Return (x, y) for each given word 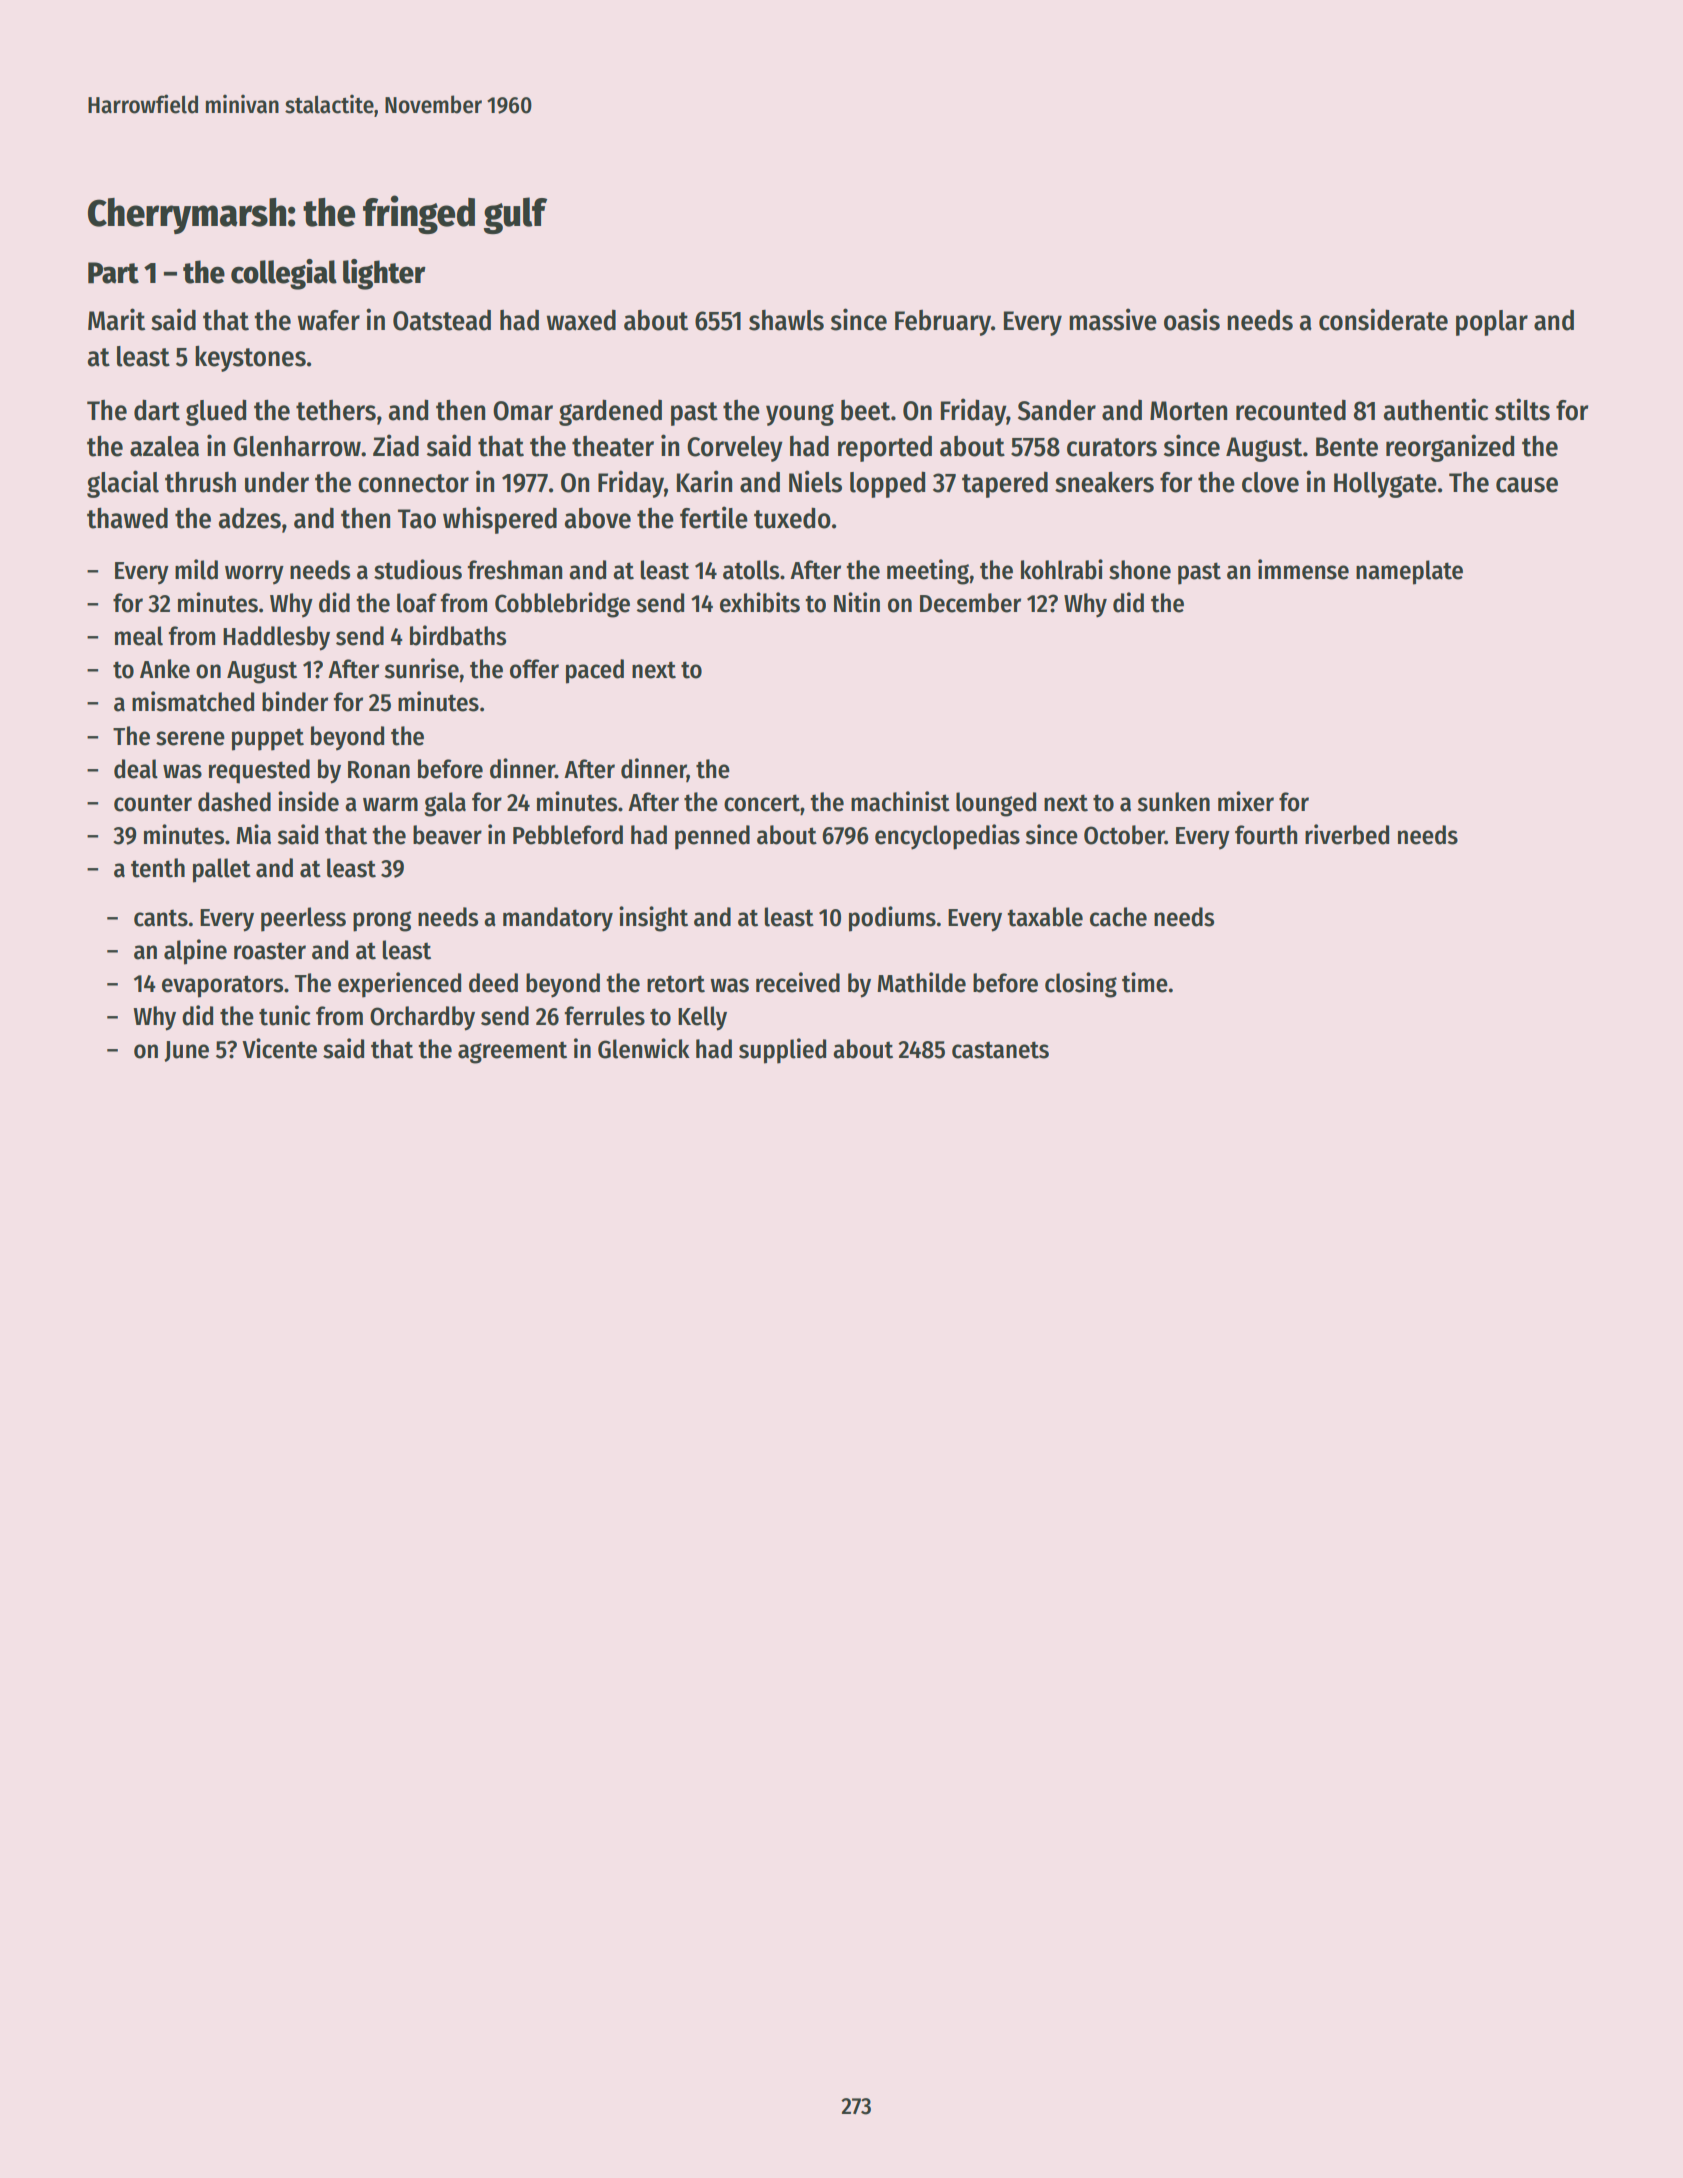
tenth (158, 868)
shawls (786, 320)
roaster (270, 951)
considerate (1383, 319)
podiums (892, 919)
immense (1303, 569)
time (1145, 982)
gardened (610, 412)
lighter (384, 274)
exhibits (760, 602)
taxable (1045, 917)
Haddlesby (276, 638)
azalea (164, 446)
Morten (1188, 411)
